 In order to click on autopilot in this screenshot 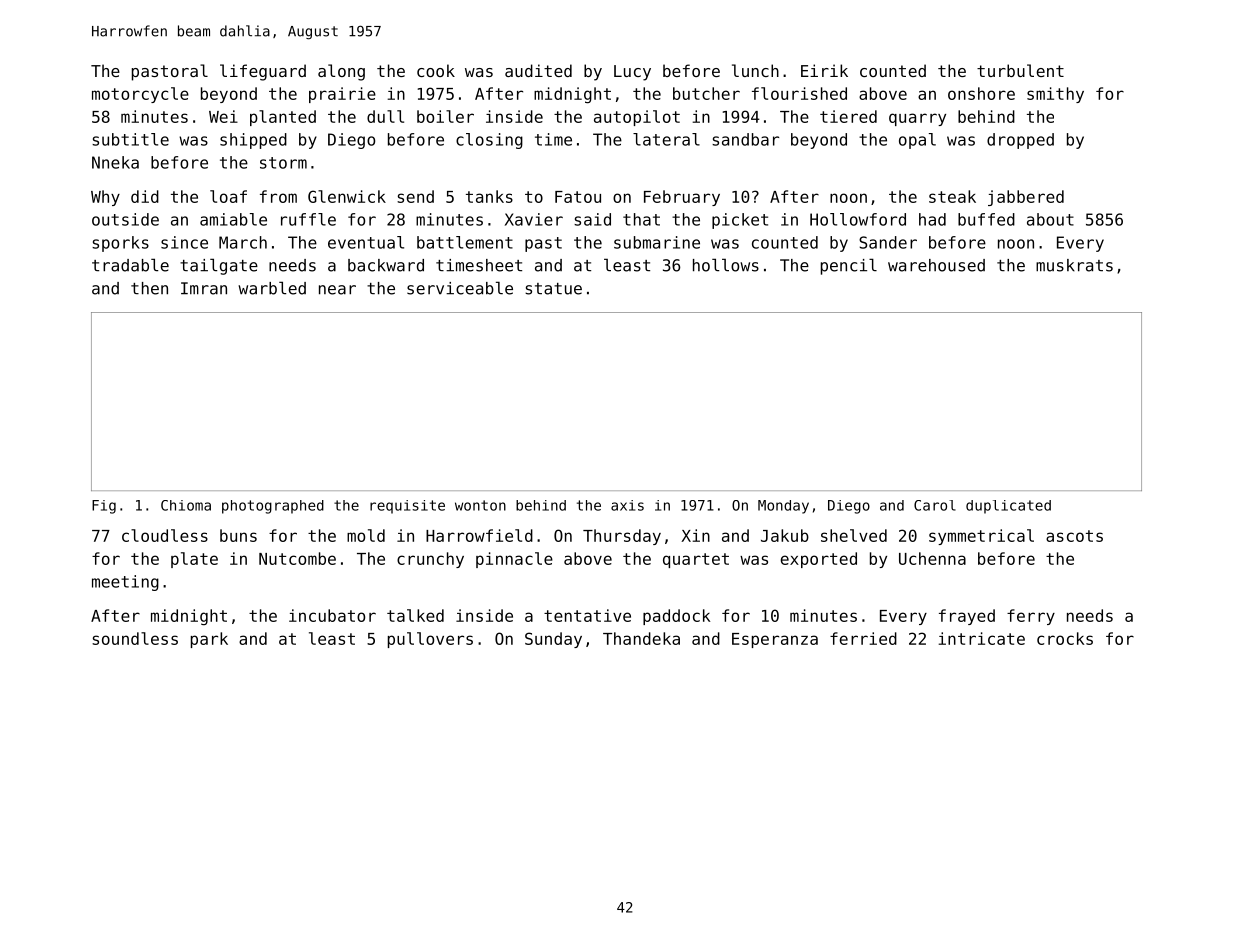, I will do `click(637, 118)`.
